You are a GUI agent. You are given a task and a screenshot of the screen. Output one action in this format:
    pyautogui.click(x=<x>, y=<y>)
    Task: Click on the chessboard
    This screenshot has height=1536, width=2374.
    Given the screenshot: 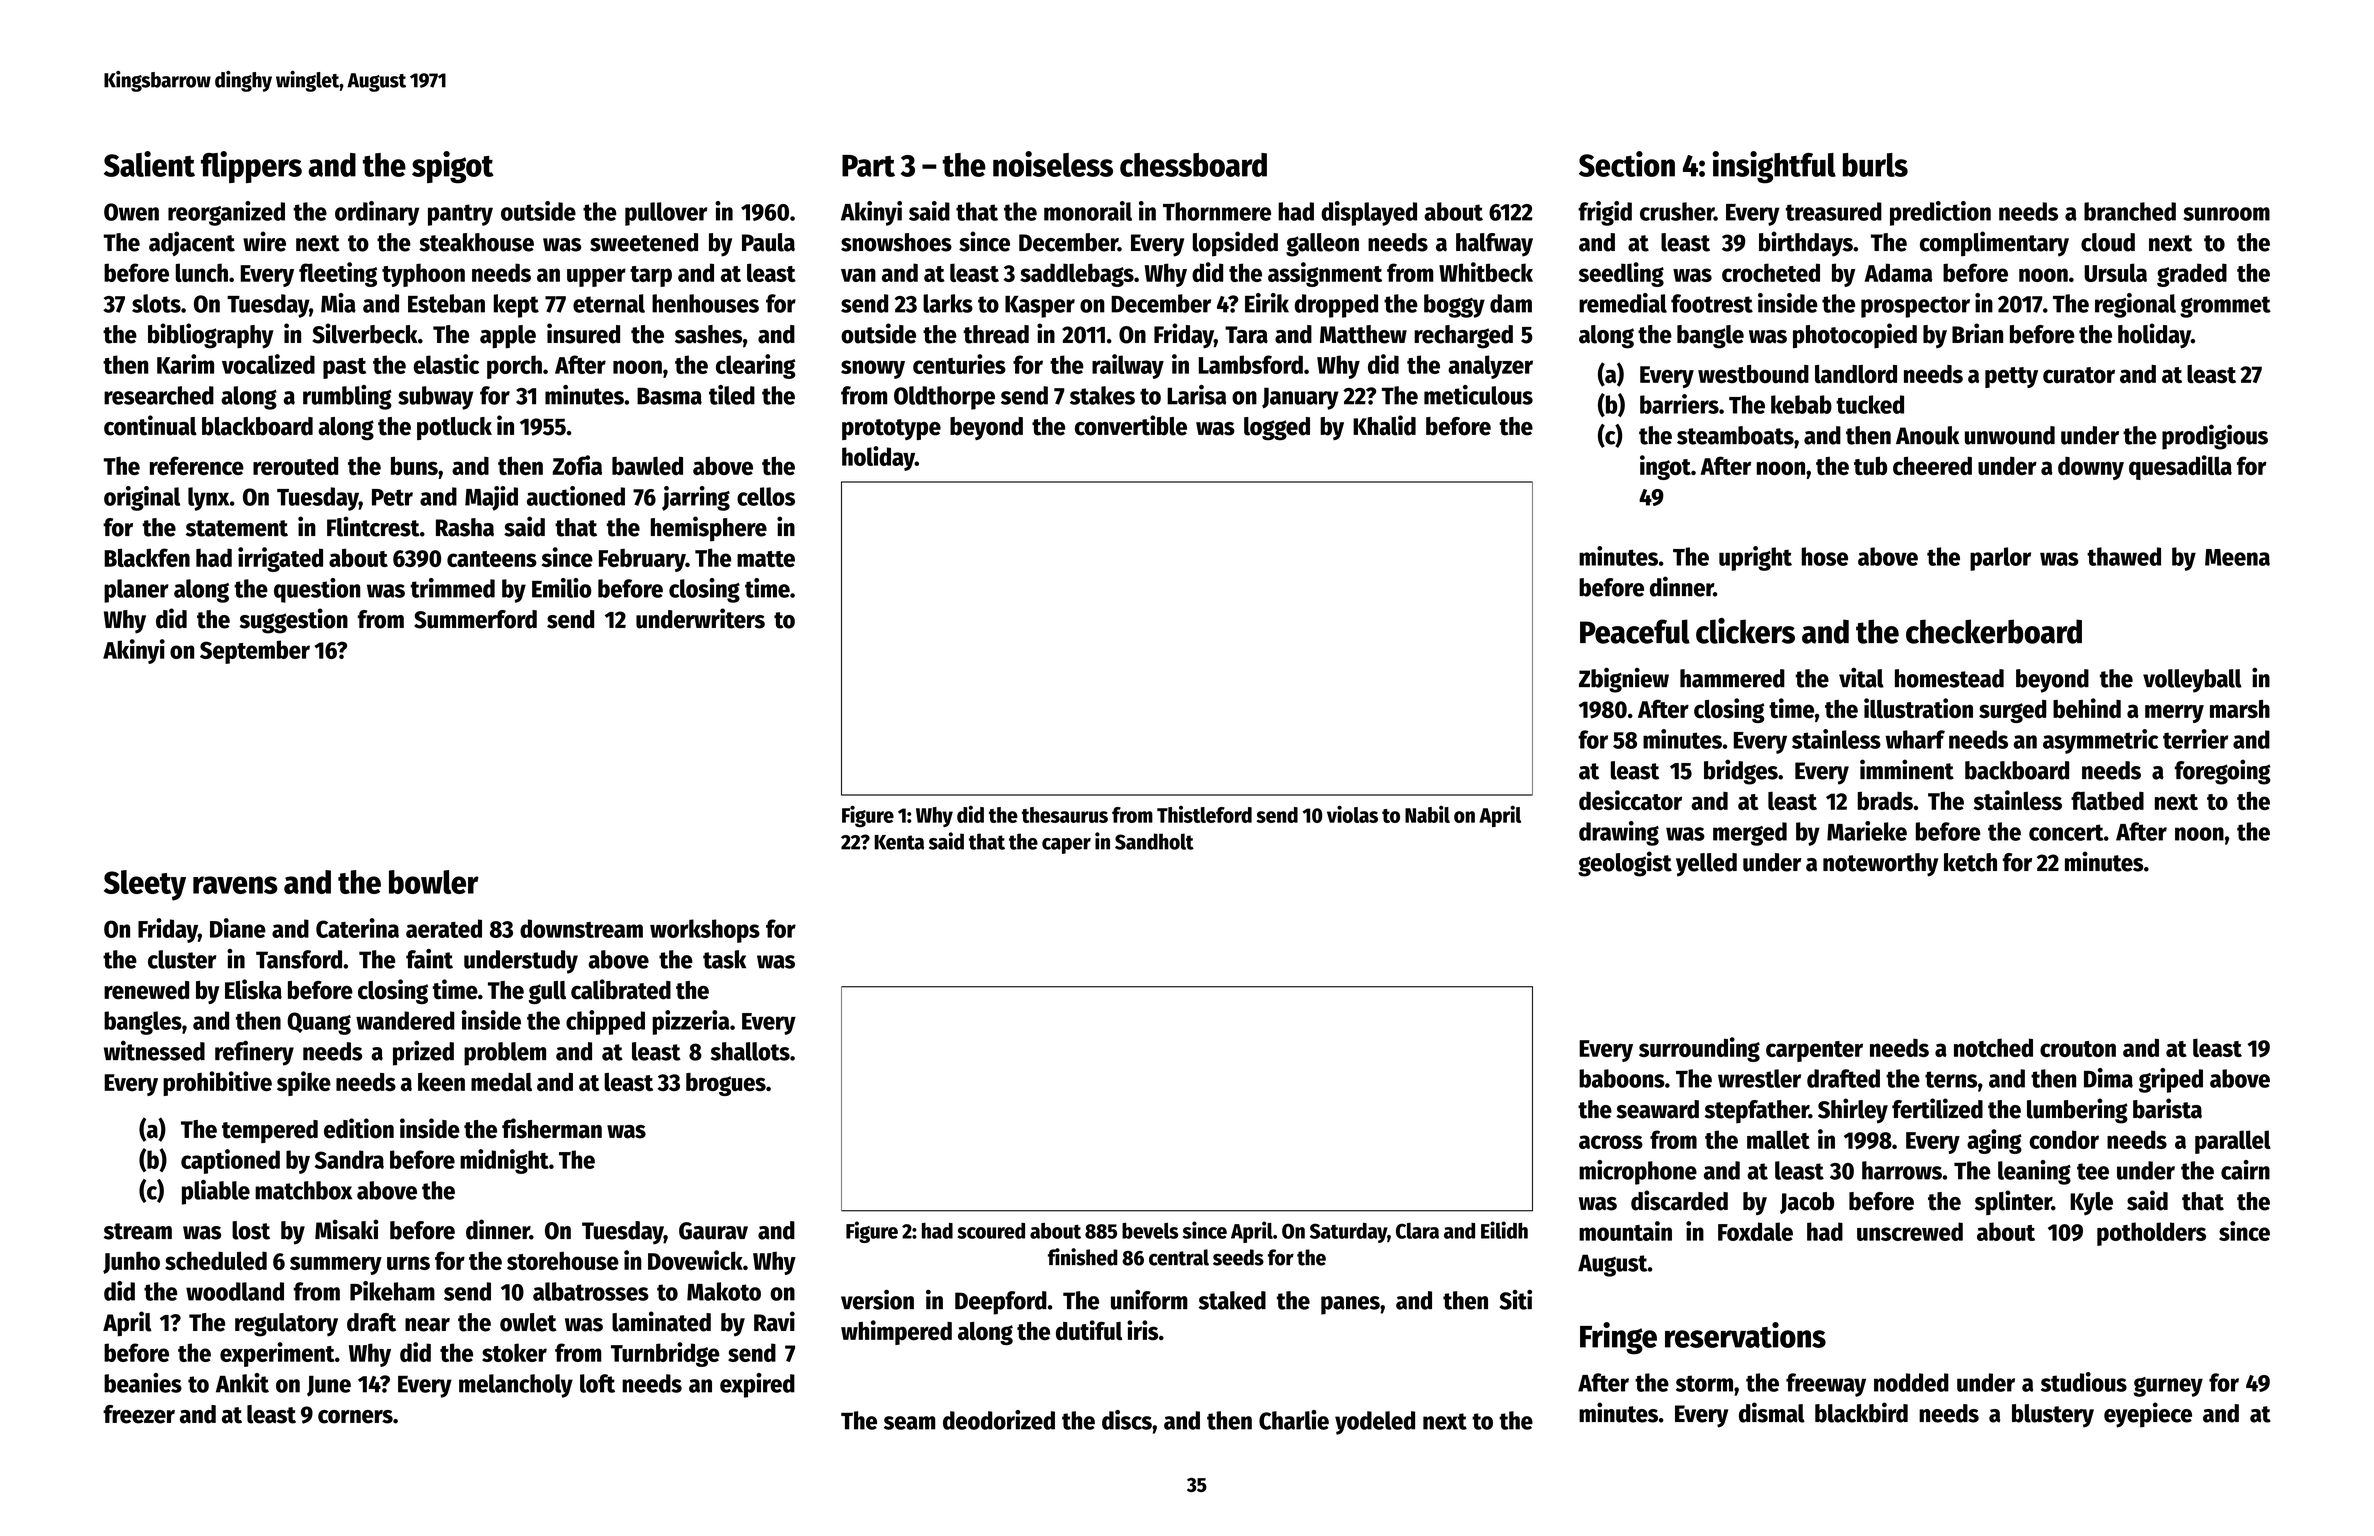 What is the action you would take?
    pyautogui.click(x=1193, y=165)
